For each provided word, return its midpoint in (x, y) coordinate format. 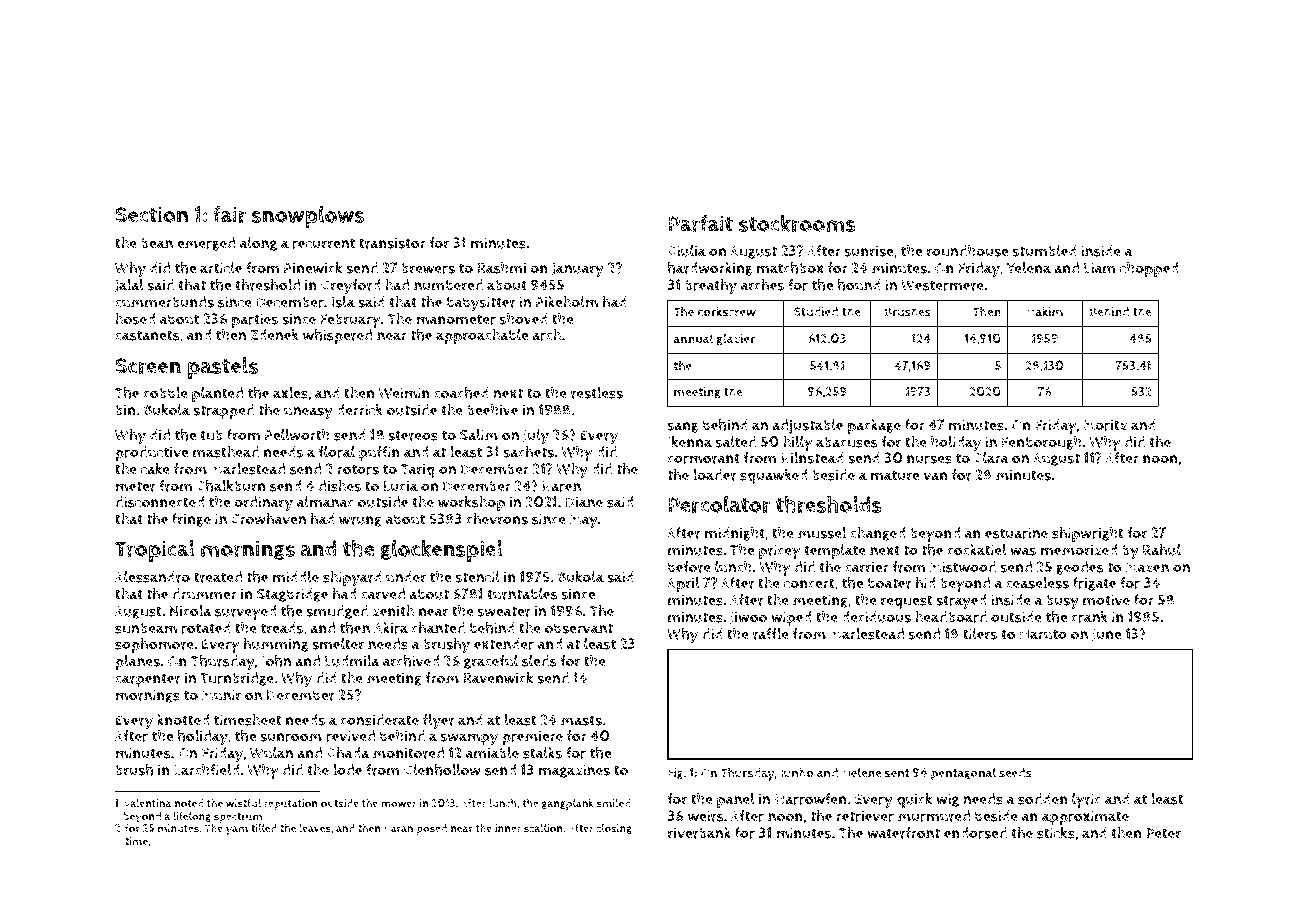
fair (229, 214)
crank (1089, 617)
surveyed (245, 613)
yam (237, 831)
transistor (392, 243)
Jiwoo (748, 618)
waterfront (903, 833)
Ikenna (690, 442)
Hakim (1044, 311)
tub (211, 435)
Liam (1100, 268)
